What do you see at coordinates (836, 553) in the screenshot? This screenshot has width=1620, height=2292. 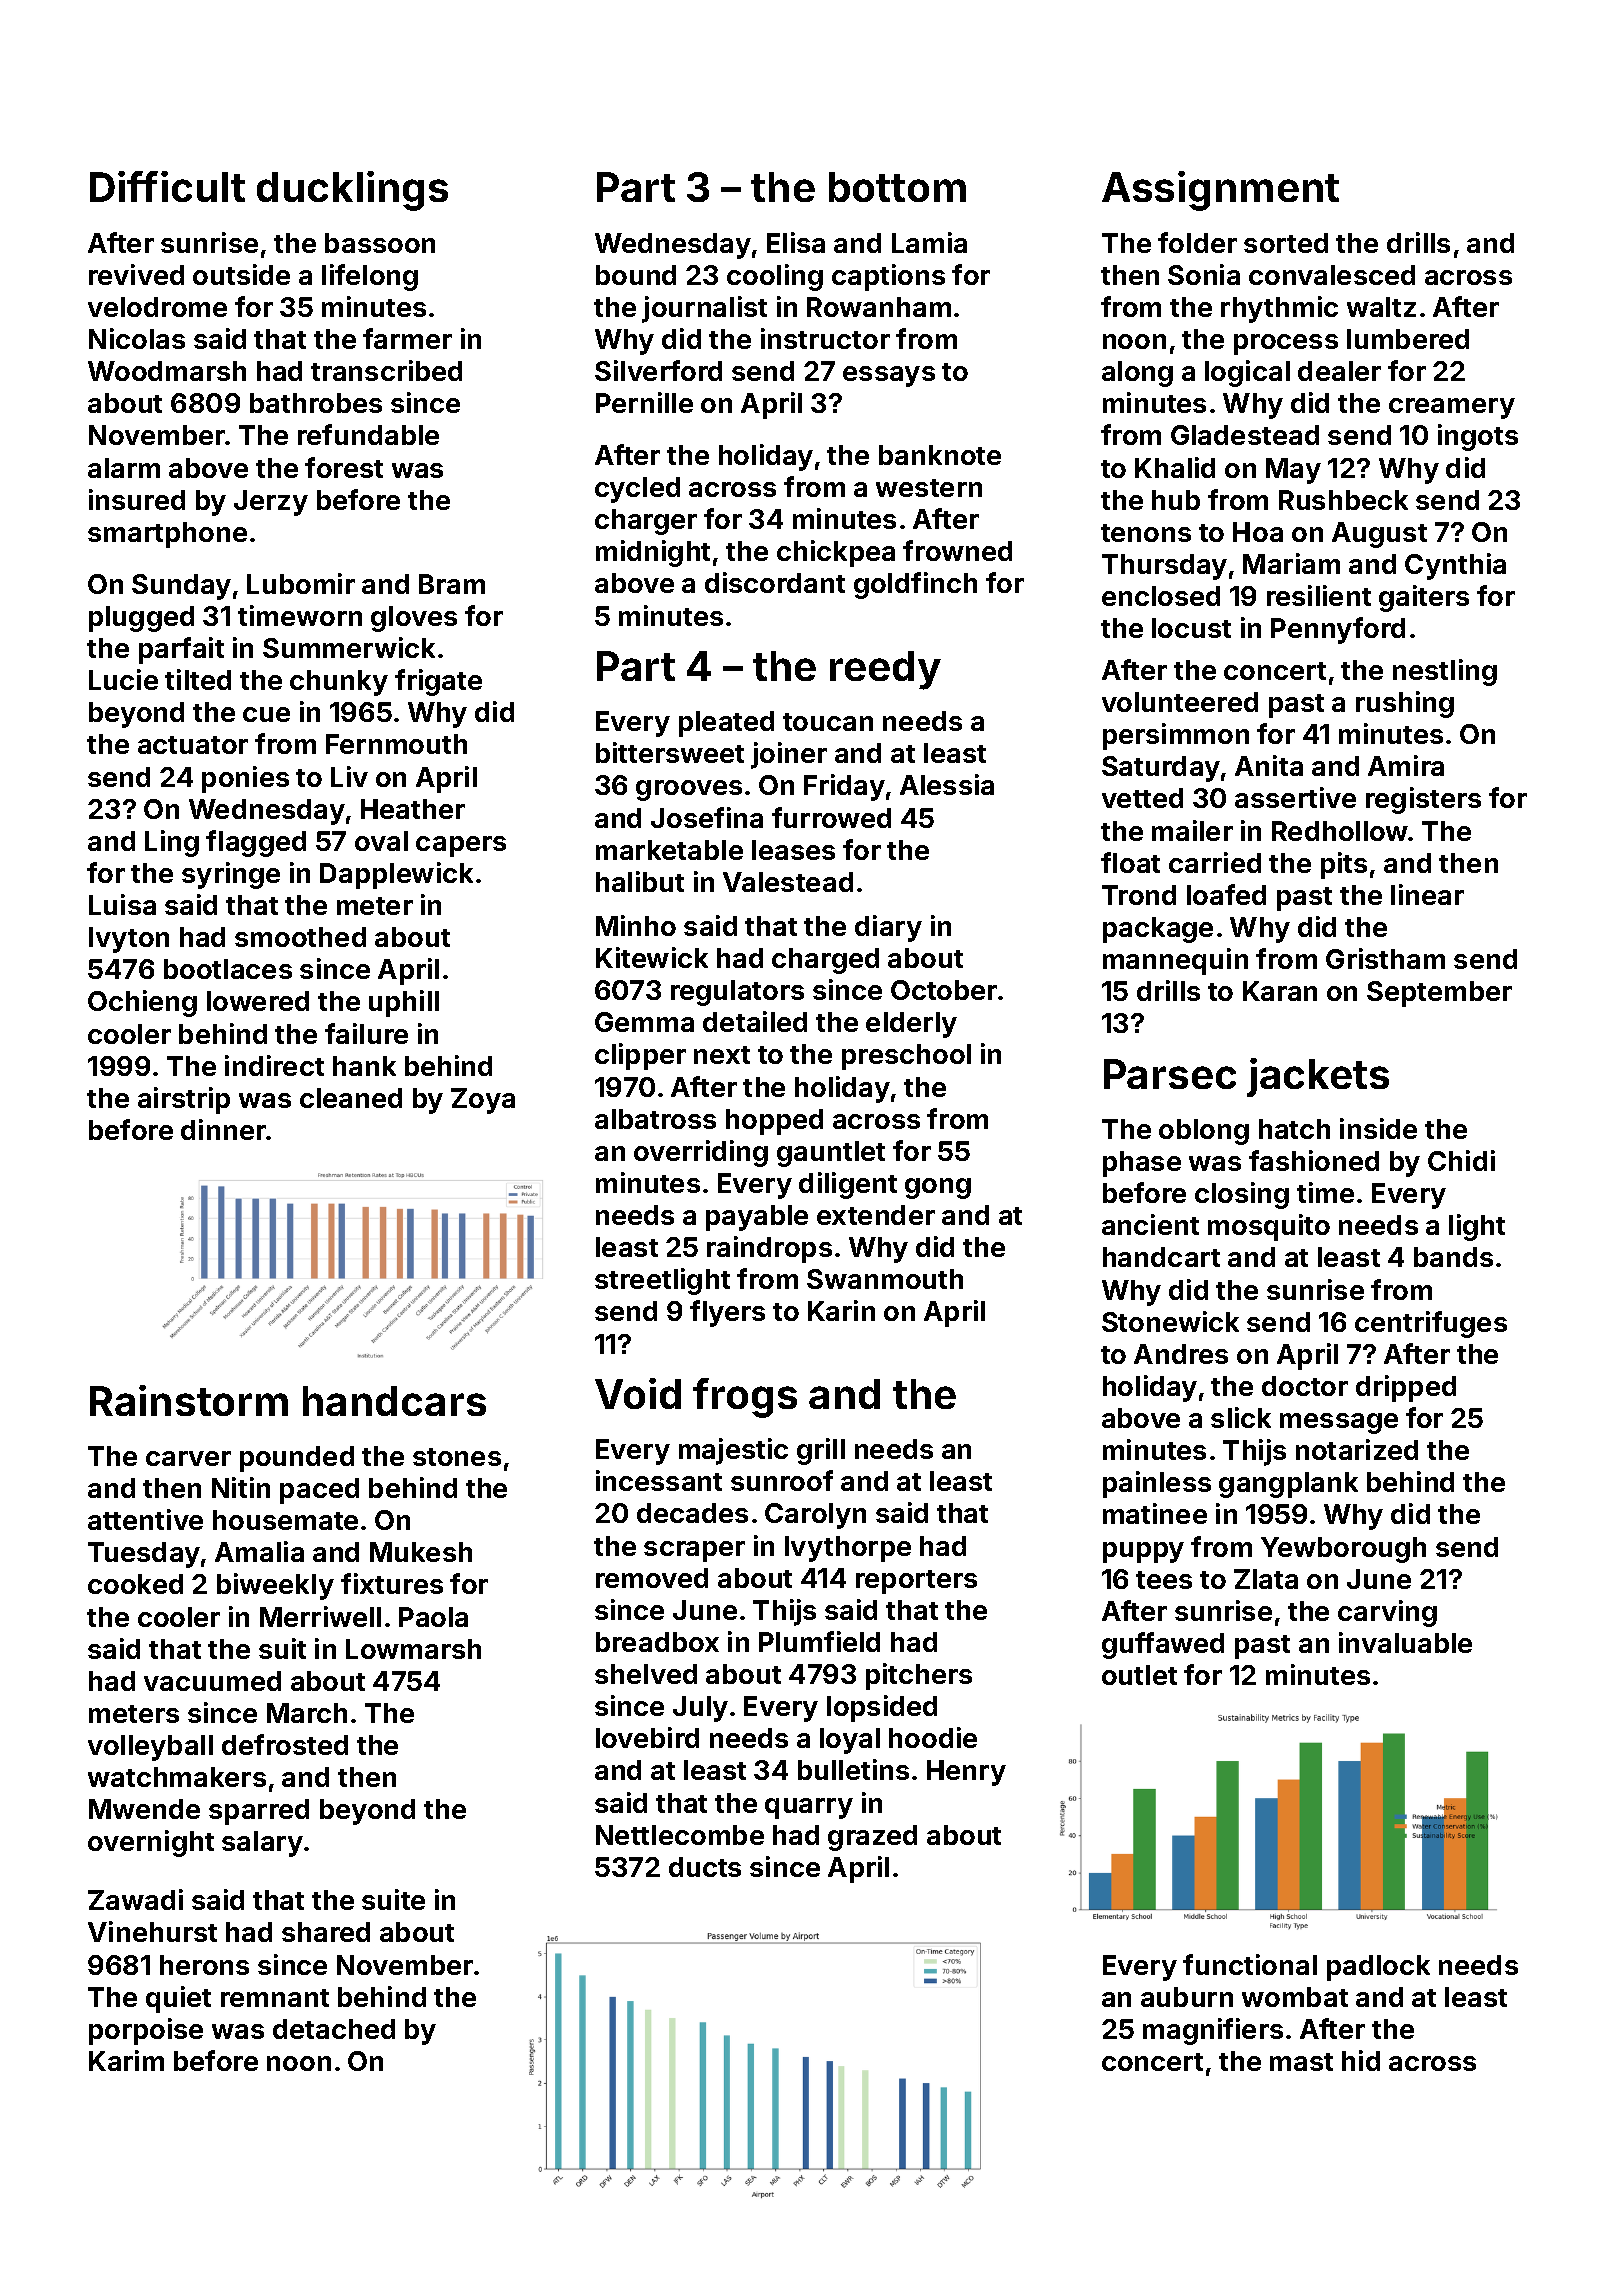 I see `chickpea` at bounding box center [836, 553].
